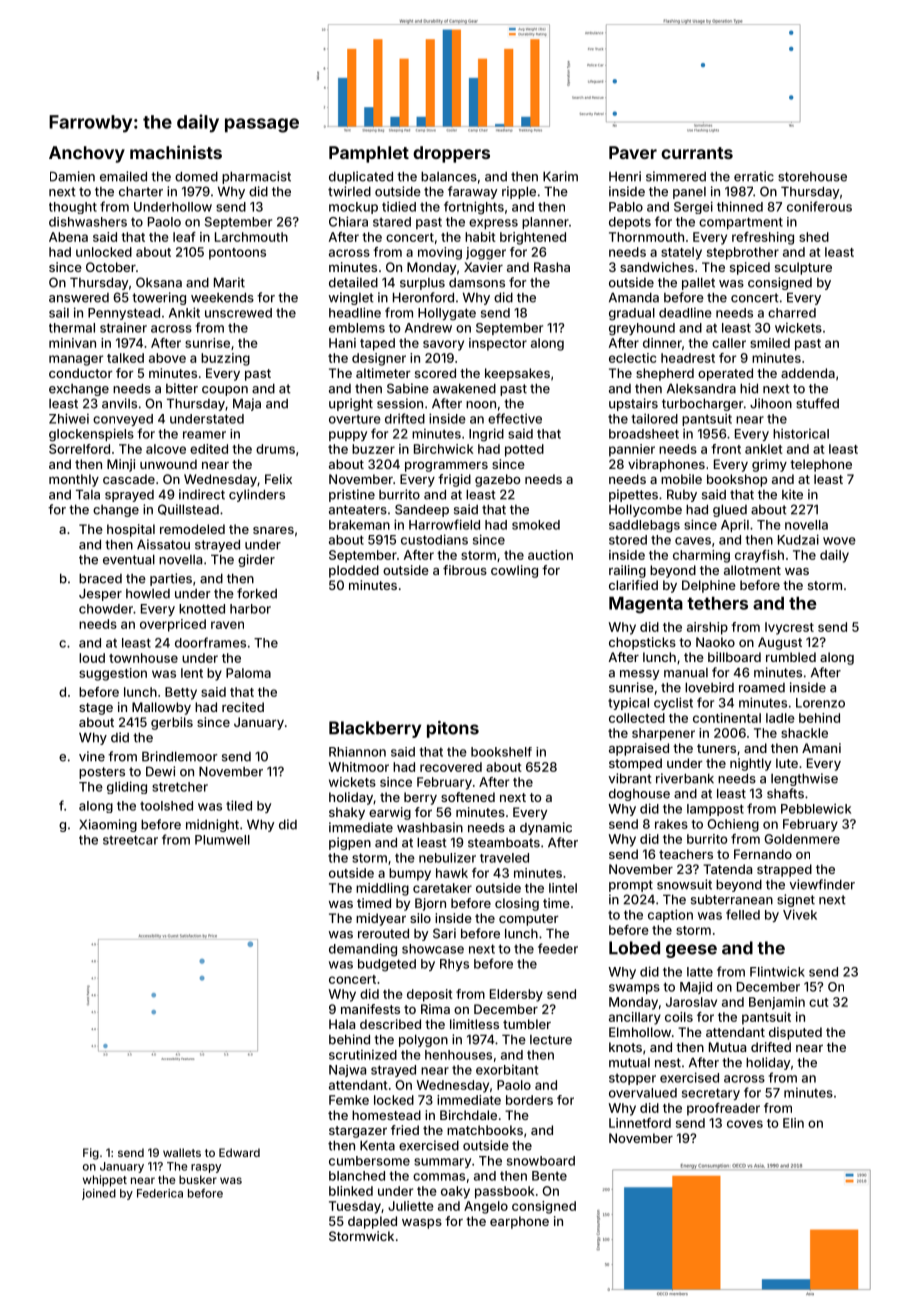  I want to click on Anchovy, so click(87, 154).
